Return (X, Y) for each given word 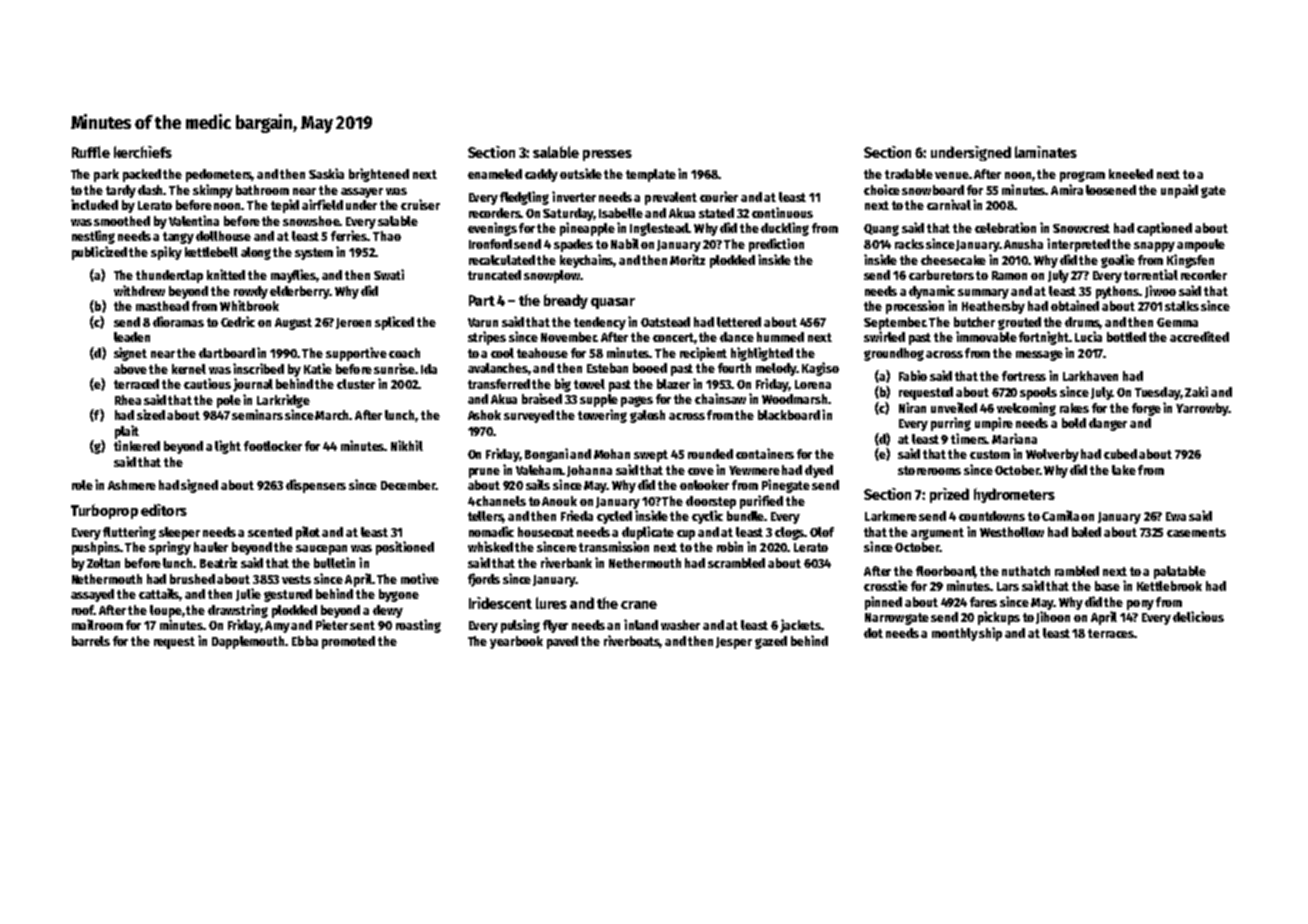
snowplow (552, 276)
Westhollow (1012, 532)
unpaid (1179, 191)
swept (651, 456)
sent (362, 625)
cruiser (420, 204)
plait (127, 432)
